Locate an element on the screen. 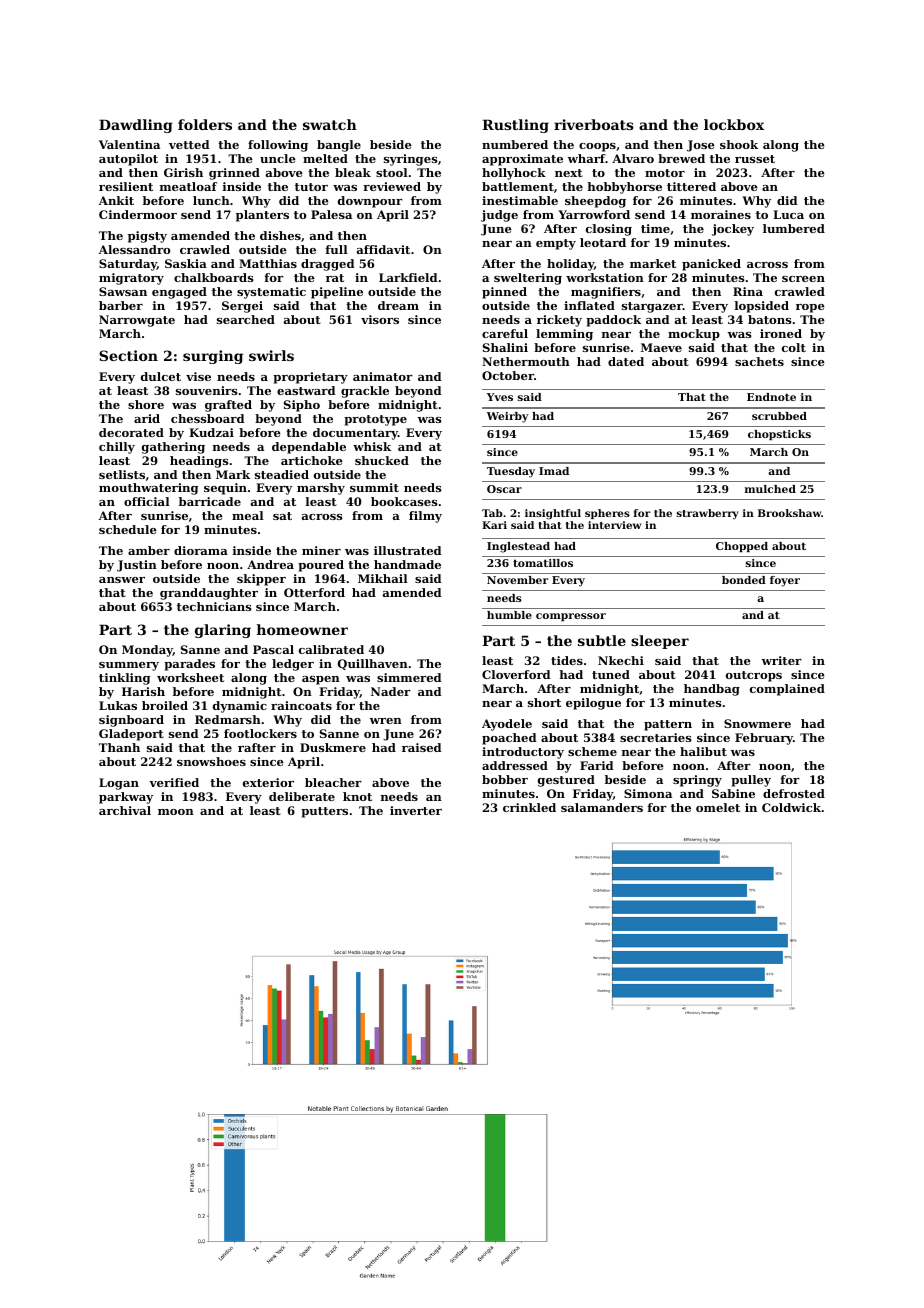 The image size is (924, 1308). searched is located at coordinates (246, 319).
